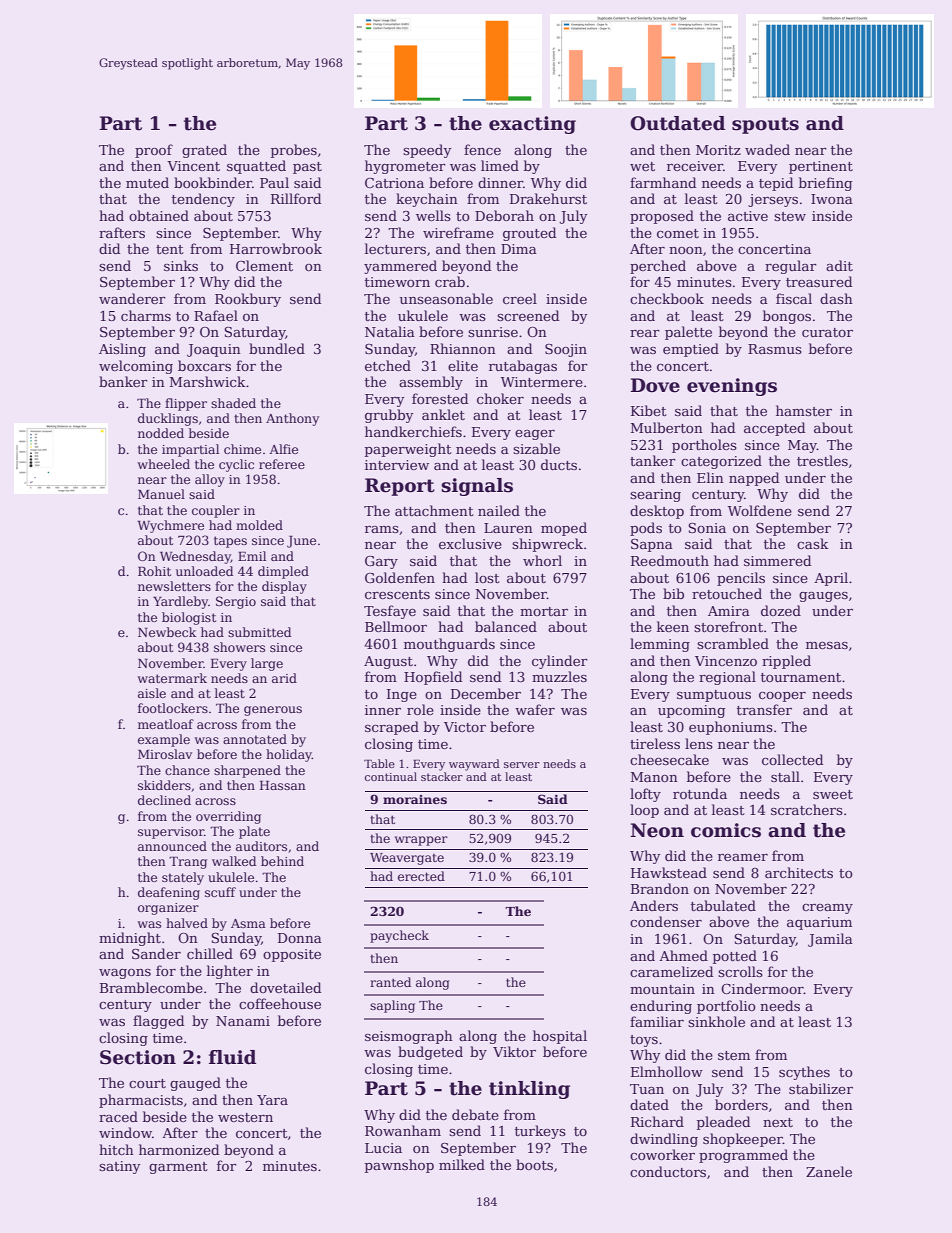 The image size is (952, 1233). What do you see at coordinates (178, 1168) in the screenshot?
I see `garment` at bounding box center [178, 1168].
